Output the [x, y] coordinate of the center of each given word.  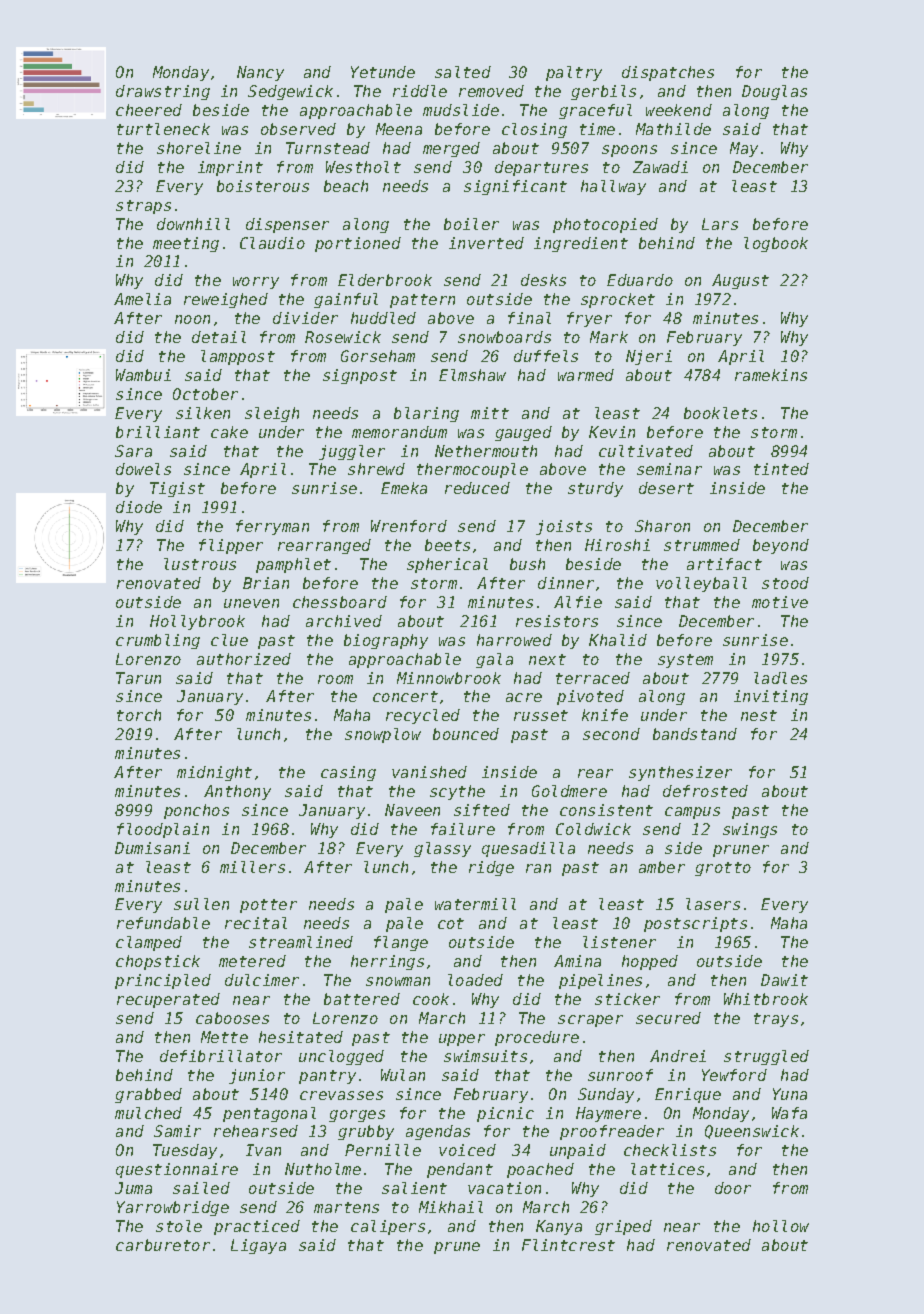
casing [348, 773]
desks [543, 280]
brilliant [158, 432]
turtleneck [163, 129]
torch [139, 715]
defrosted [705, 791]
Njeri [649, 357]
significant [515, 187]
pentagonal [269, 1114]
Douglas [774, 92]
